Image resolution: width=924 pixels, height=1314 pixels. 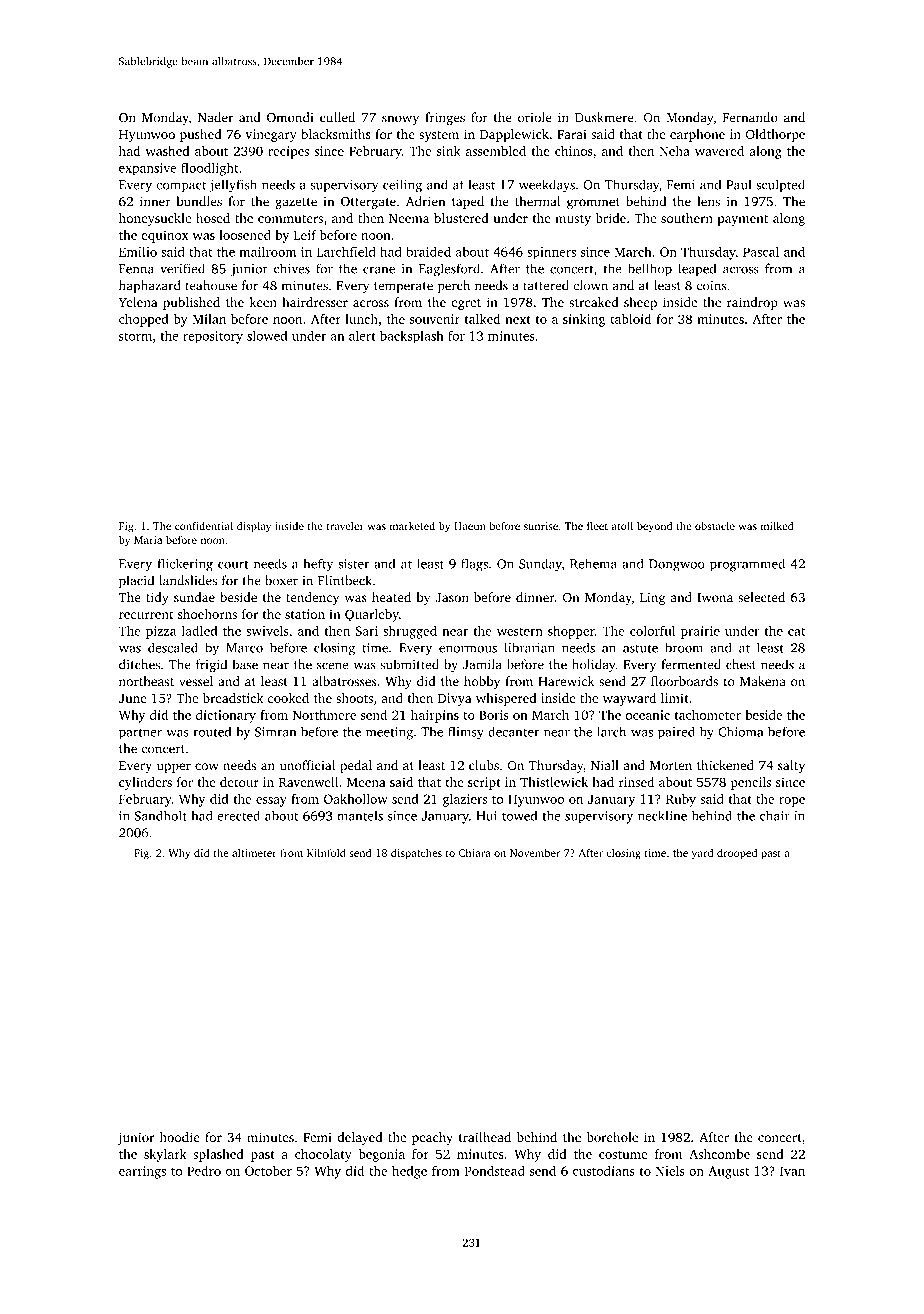 What do you see at coordinates (180, 1137) in the screenshot?
I see `hoodie` at bounding box center [180, 1137].
